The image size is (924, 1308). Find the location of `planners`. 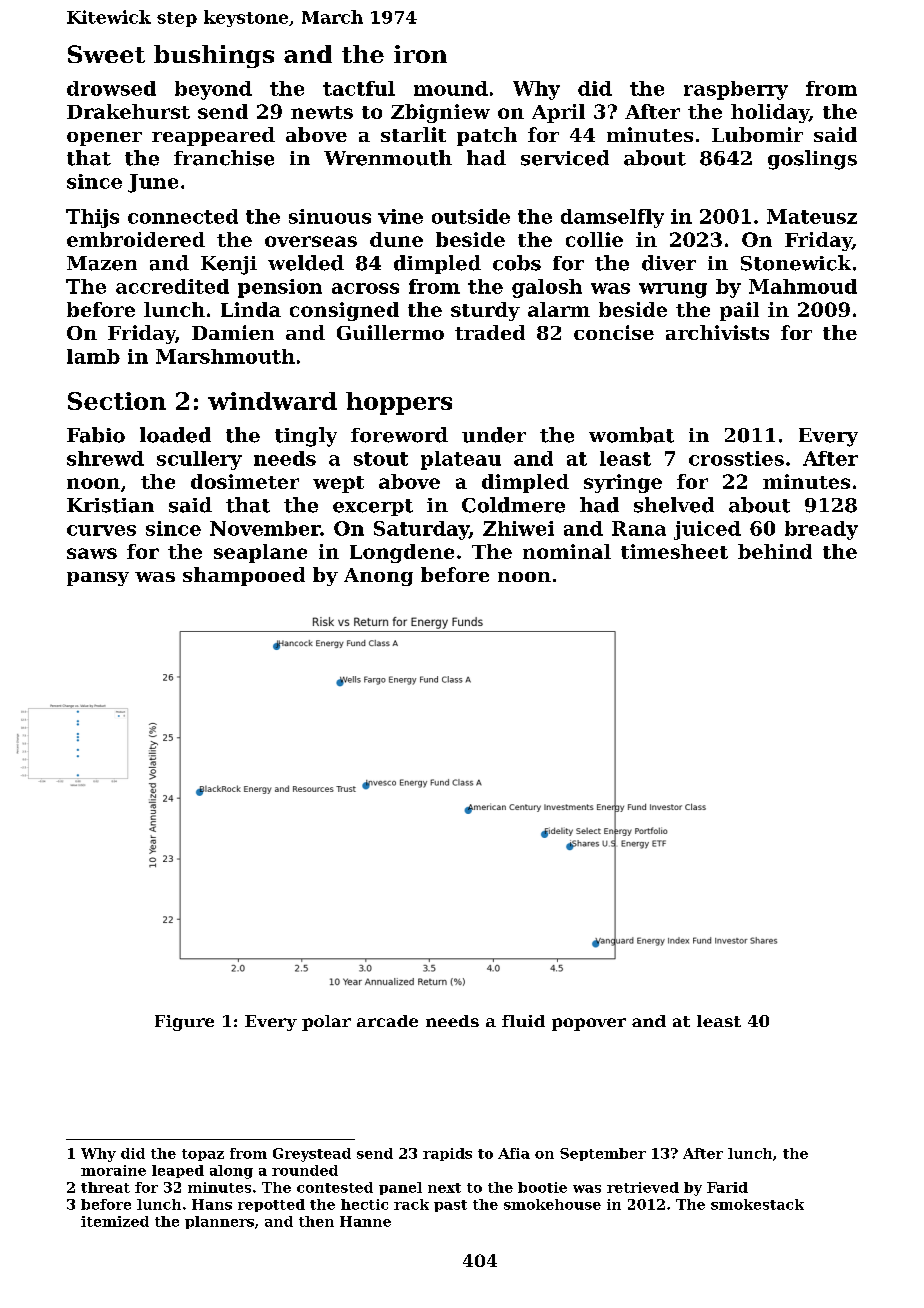

planners is located at coordinates (219, 1222).
